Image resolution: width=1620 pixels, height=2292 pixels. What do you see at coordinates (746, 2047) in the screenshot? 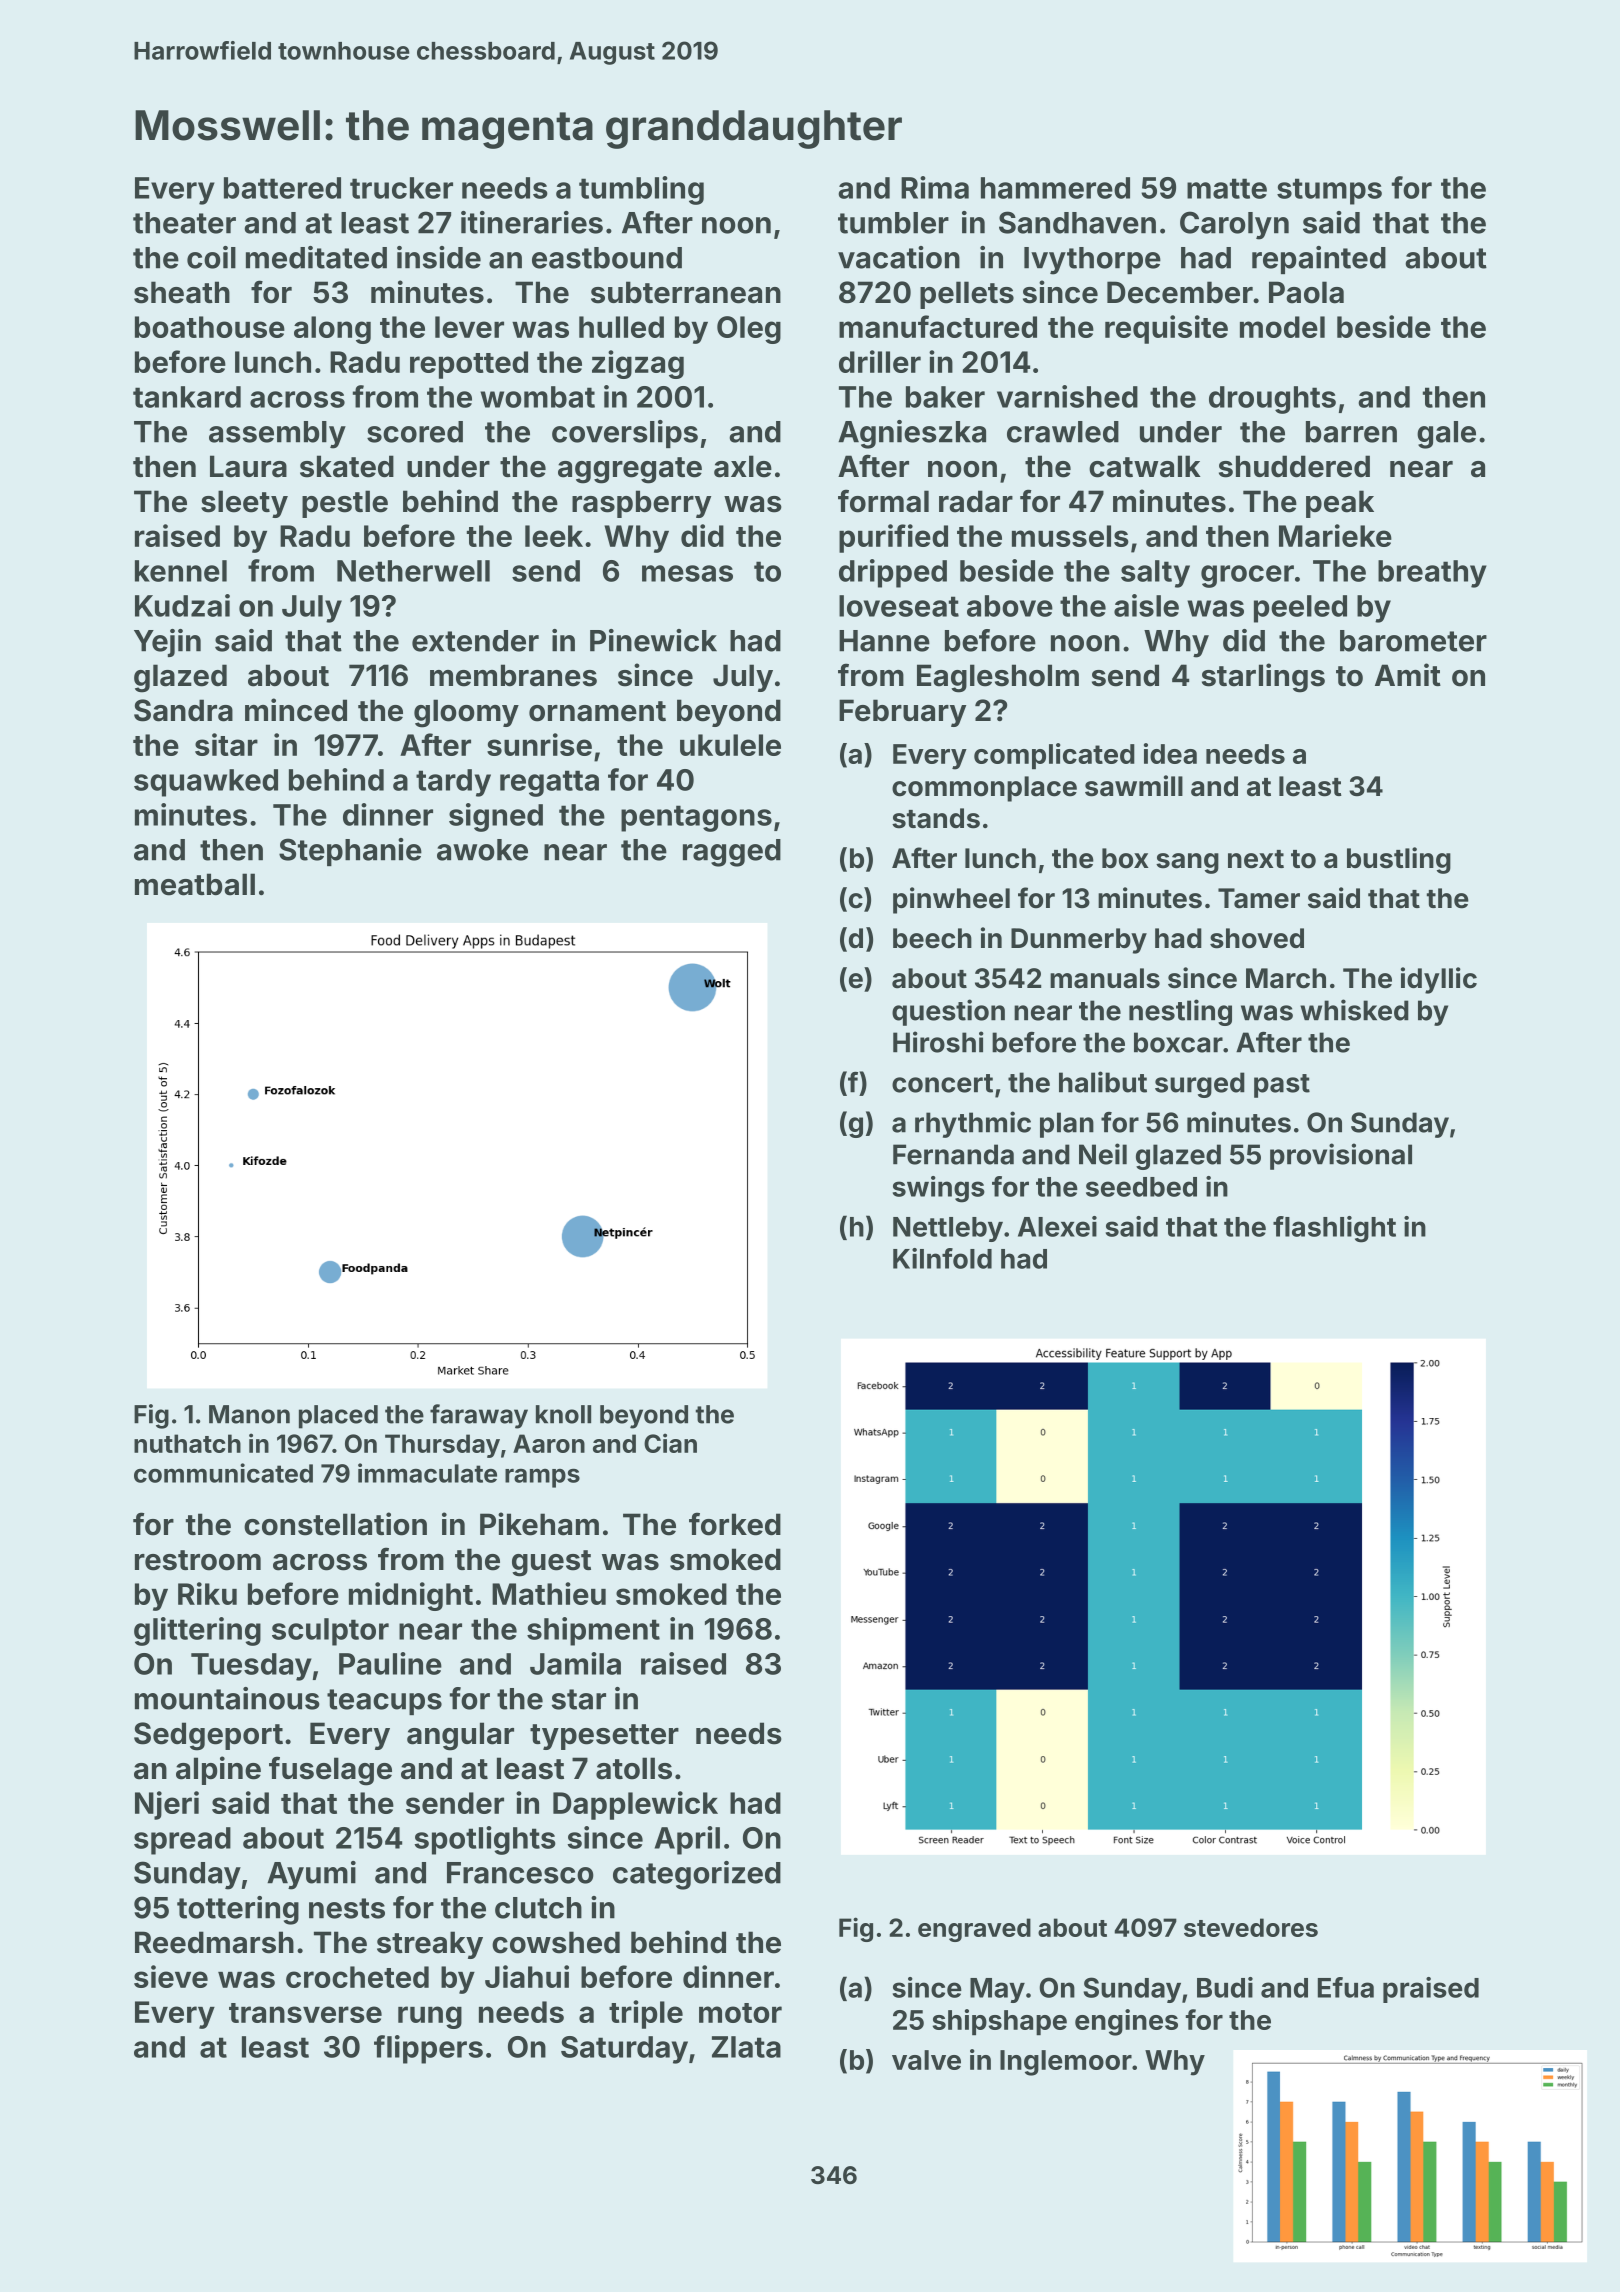
I see `Zlata` at bounding box center [746, 2047].
